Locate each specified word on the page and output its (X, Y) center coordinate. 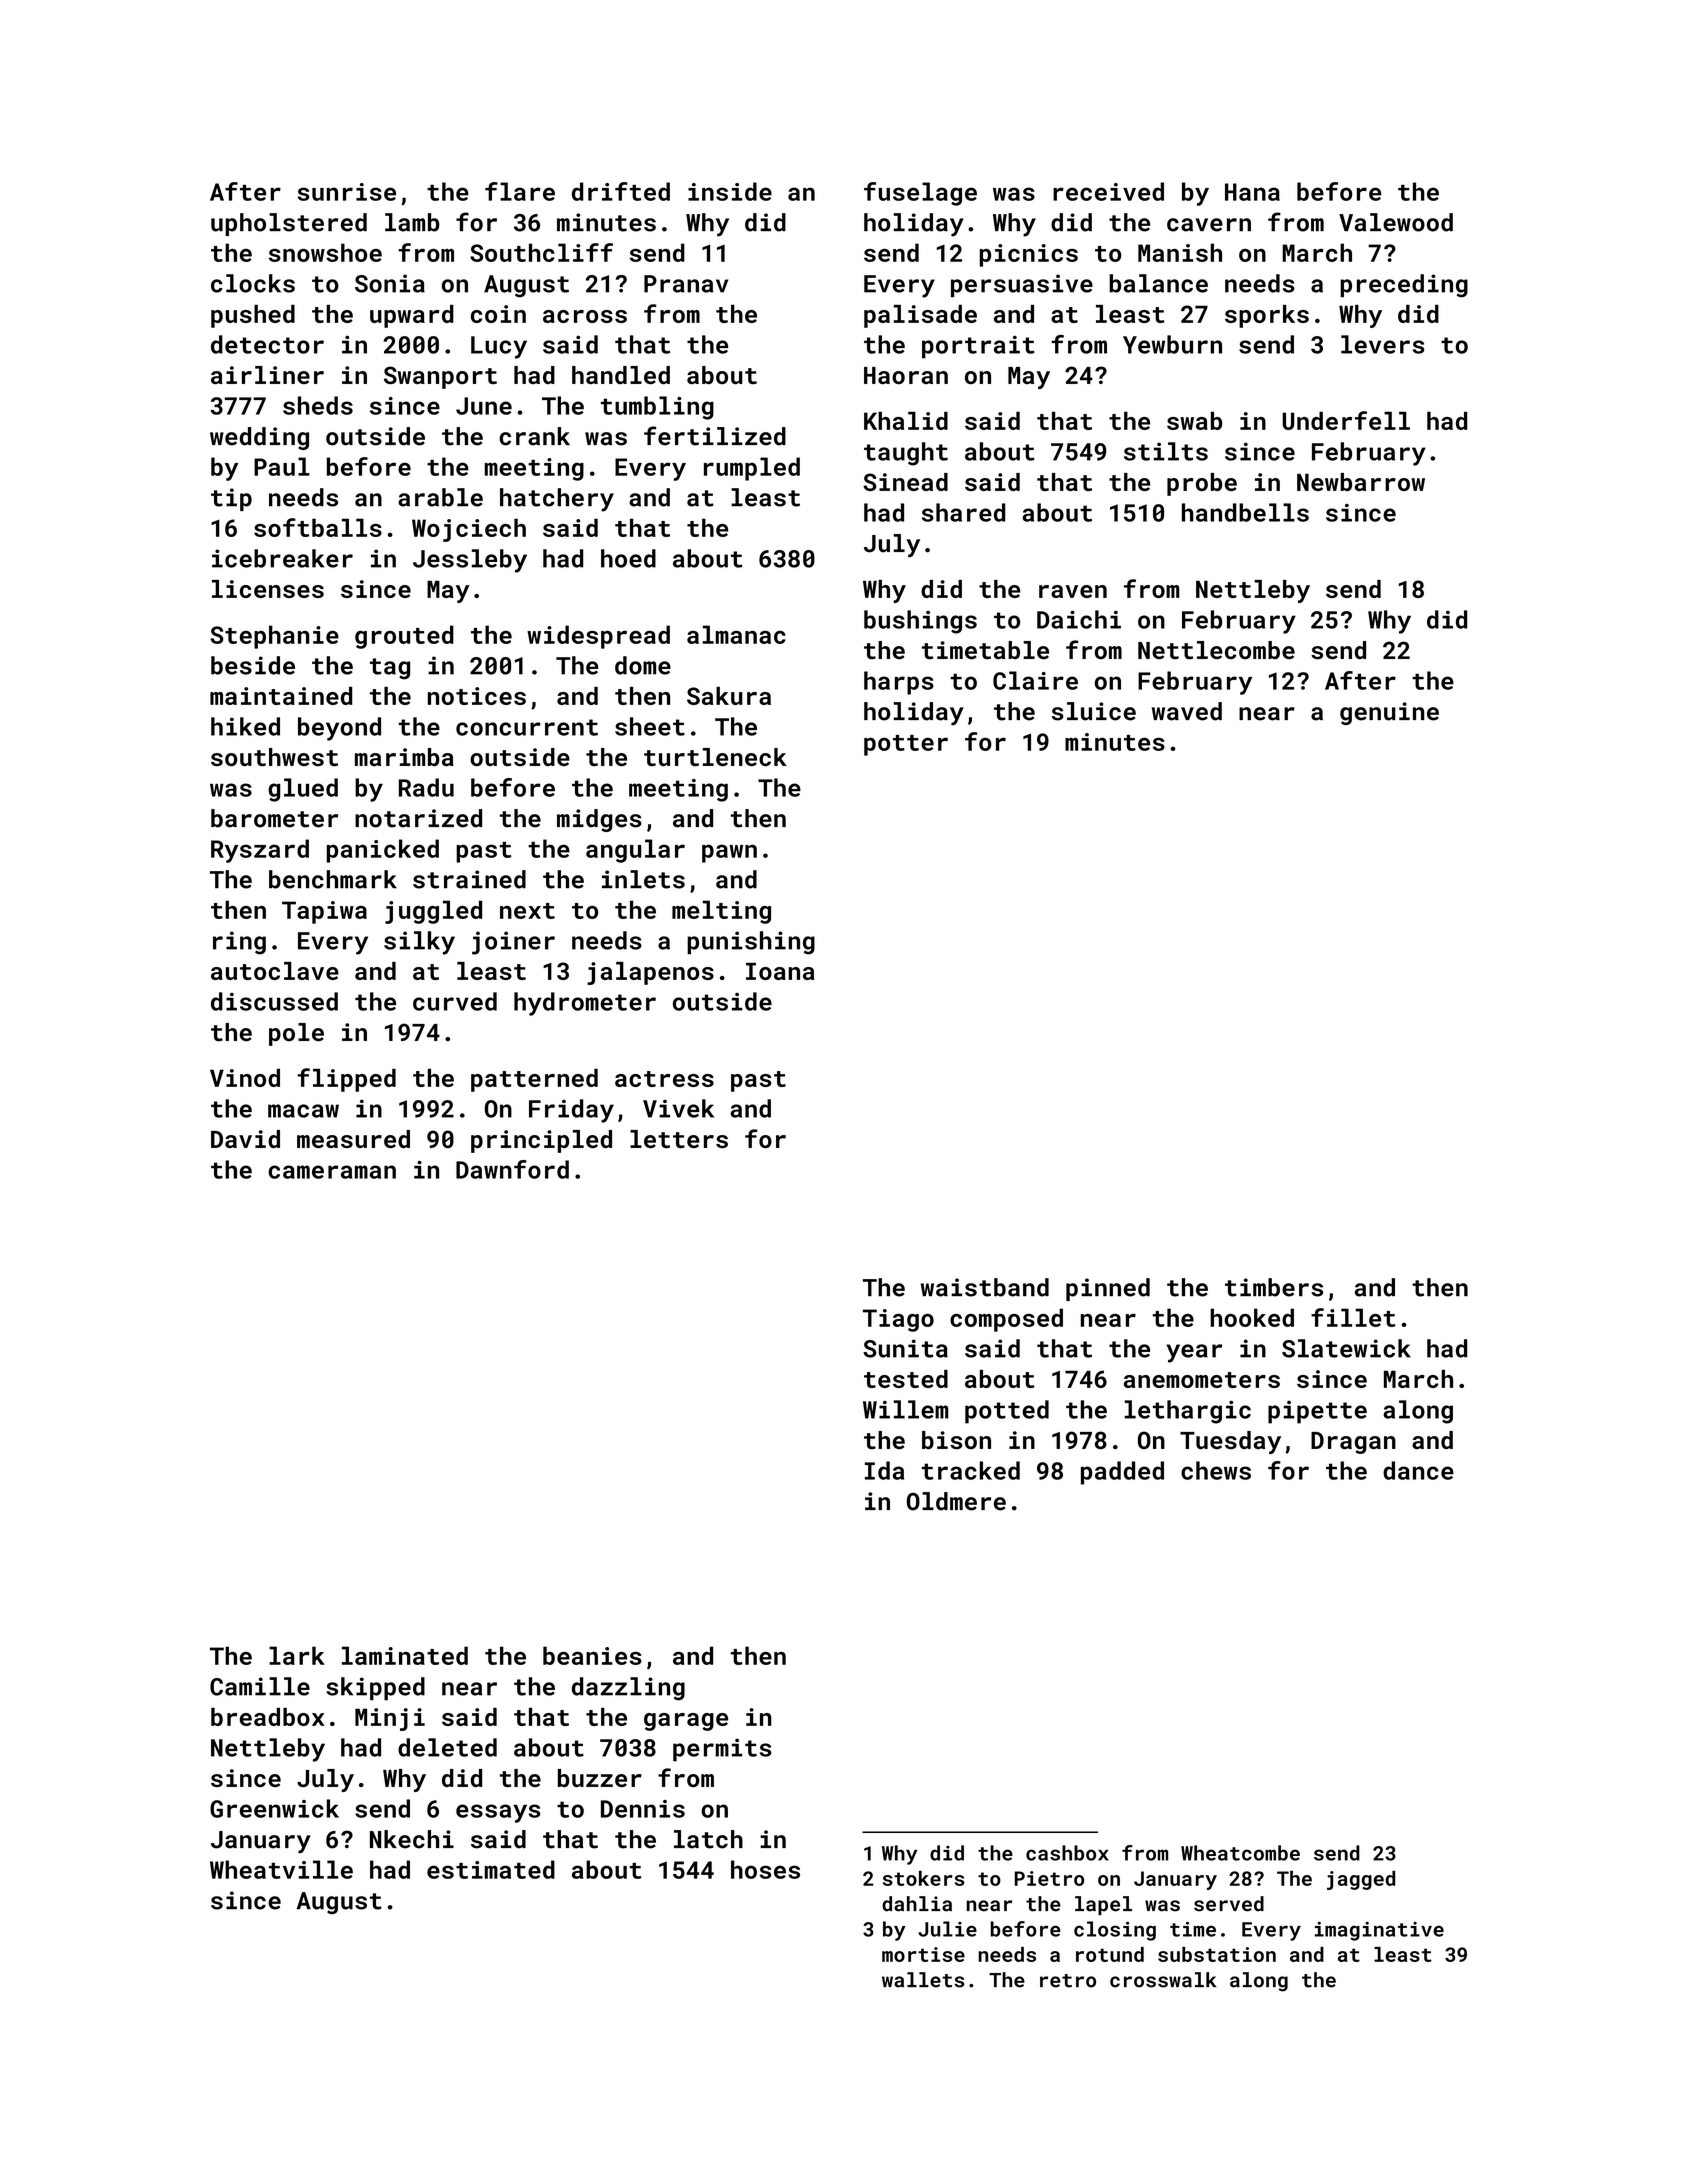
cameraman (332, 1172)
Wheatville (281, 1869)
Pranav (686, 284)
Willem (905, 1409)
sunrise (347, 192)
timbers (1274, 1287)
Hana (1252, 192)
